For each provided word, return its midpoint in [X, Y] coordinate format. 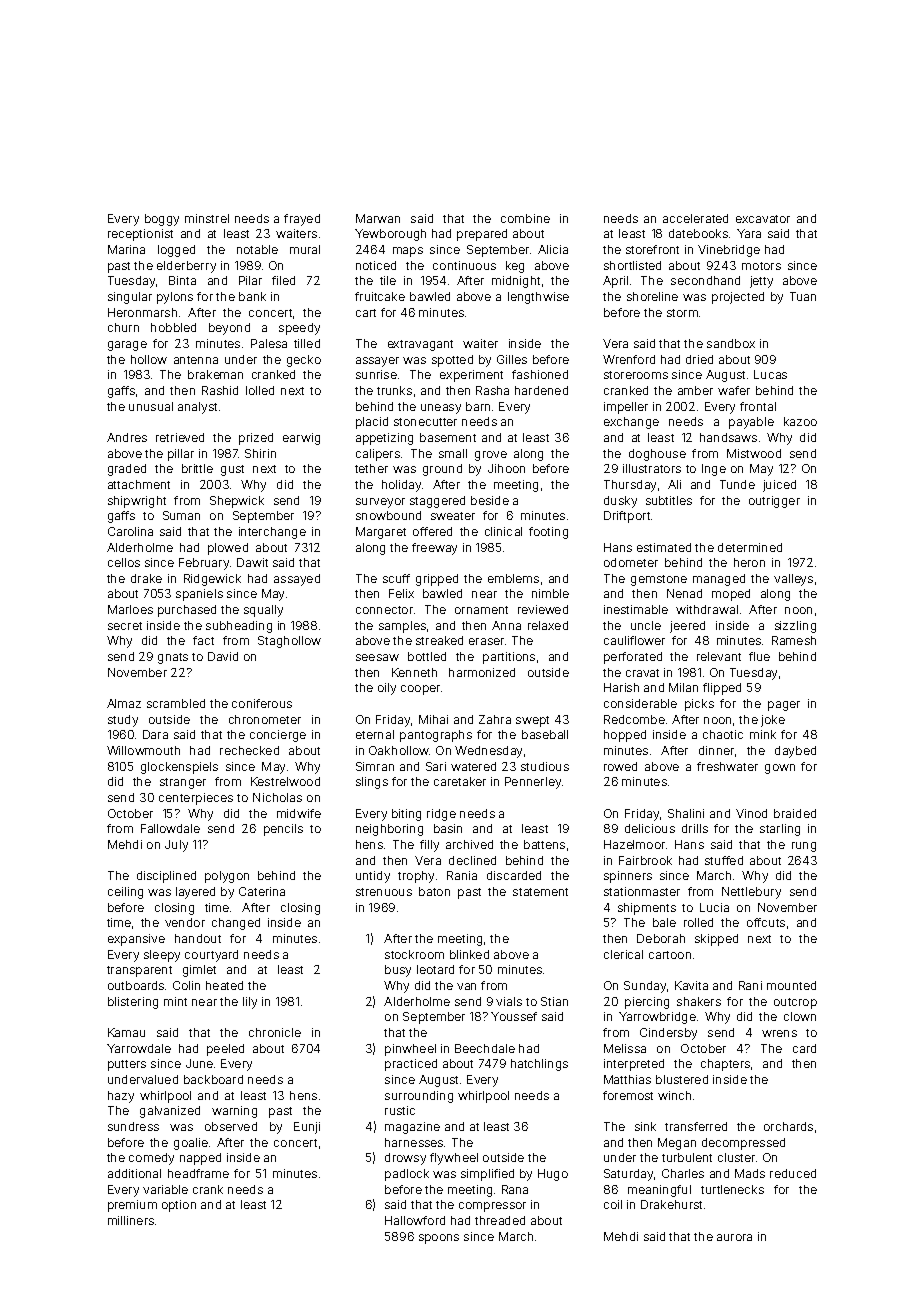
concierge [278, 736]
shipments [647, 909]
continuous [464, 265]
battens [544, 844]
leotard [435, 969]
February [204, 564]
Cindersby [668, 1034]
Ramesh [794, 640]
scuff [396, 578]
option [179, 1206]
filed [283, 280]
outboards [136, 985]
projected [738, 298]
